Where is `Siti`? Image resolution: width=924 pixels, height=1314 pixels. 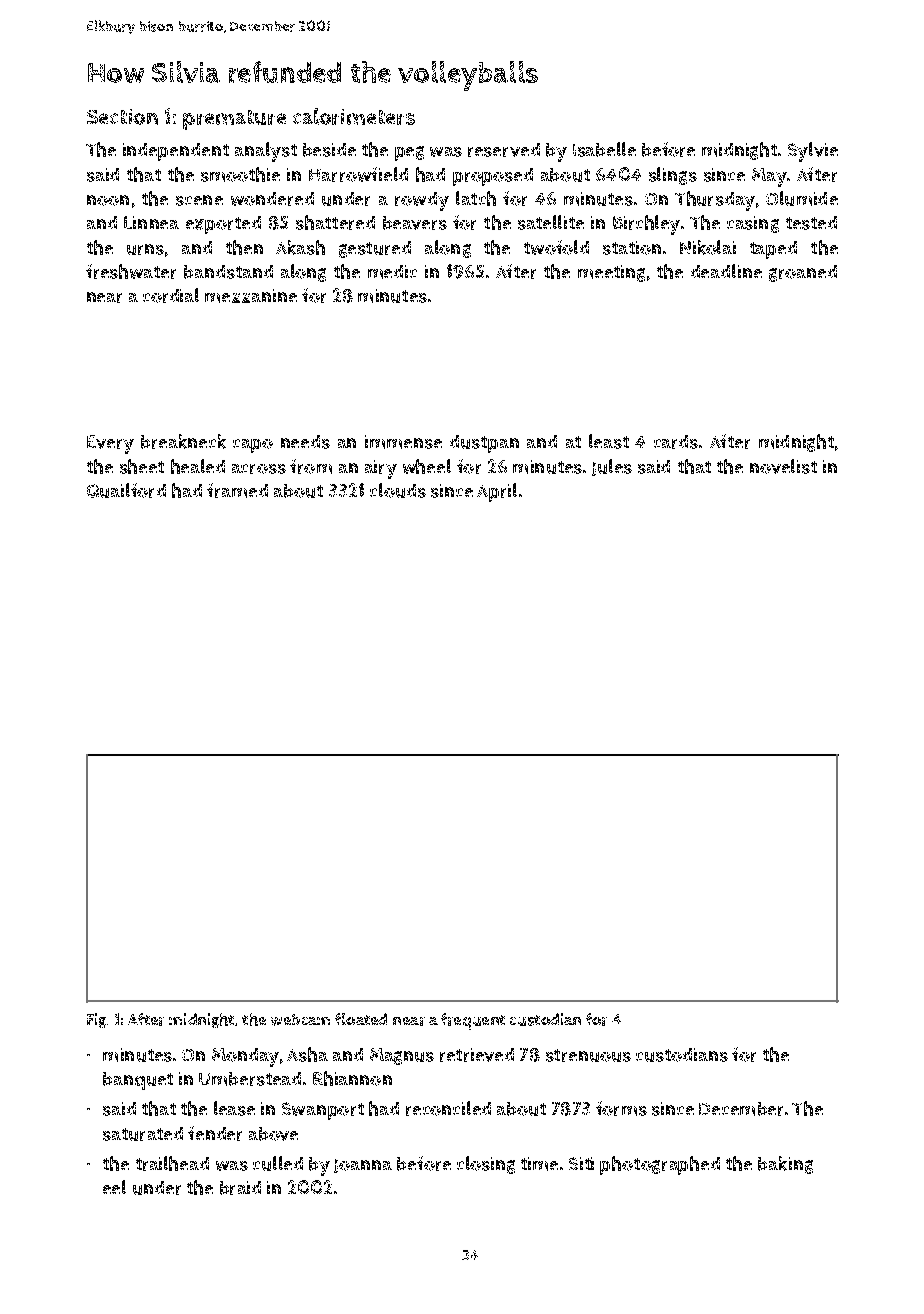
Siti is located at coordinates (581, 1163).
